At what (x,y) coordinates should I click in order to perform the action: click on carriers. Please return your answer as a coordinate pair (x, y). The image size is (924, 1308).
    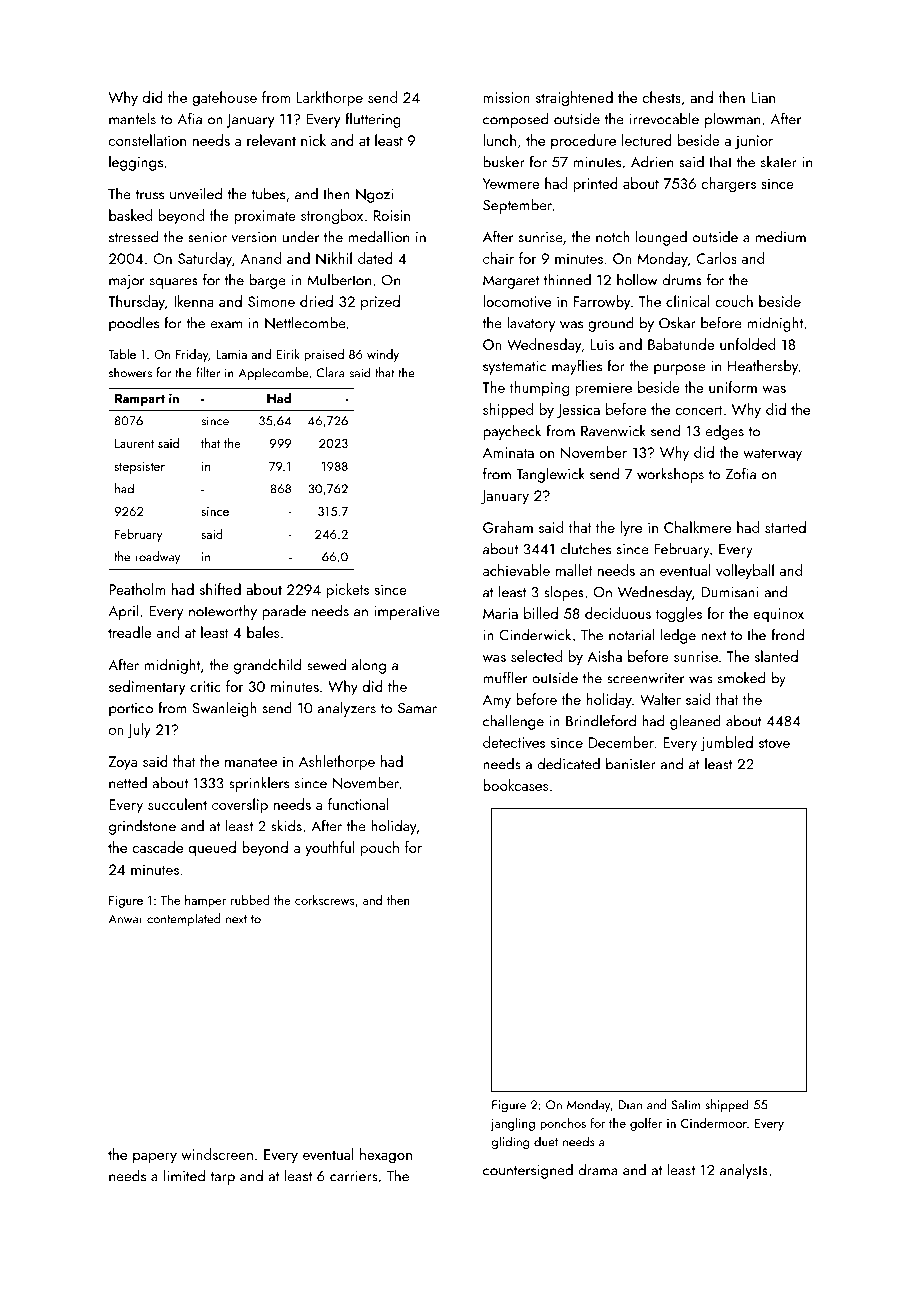
    Looking at the image, I should click on (354, 1176).
